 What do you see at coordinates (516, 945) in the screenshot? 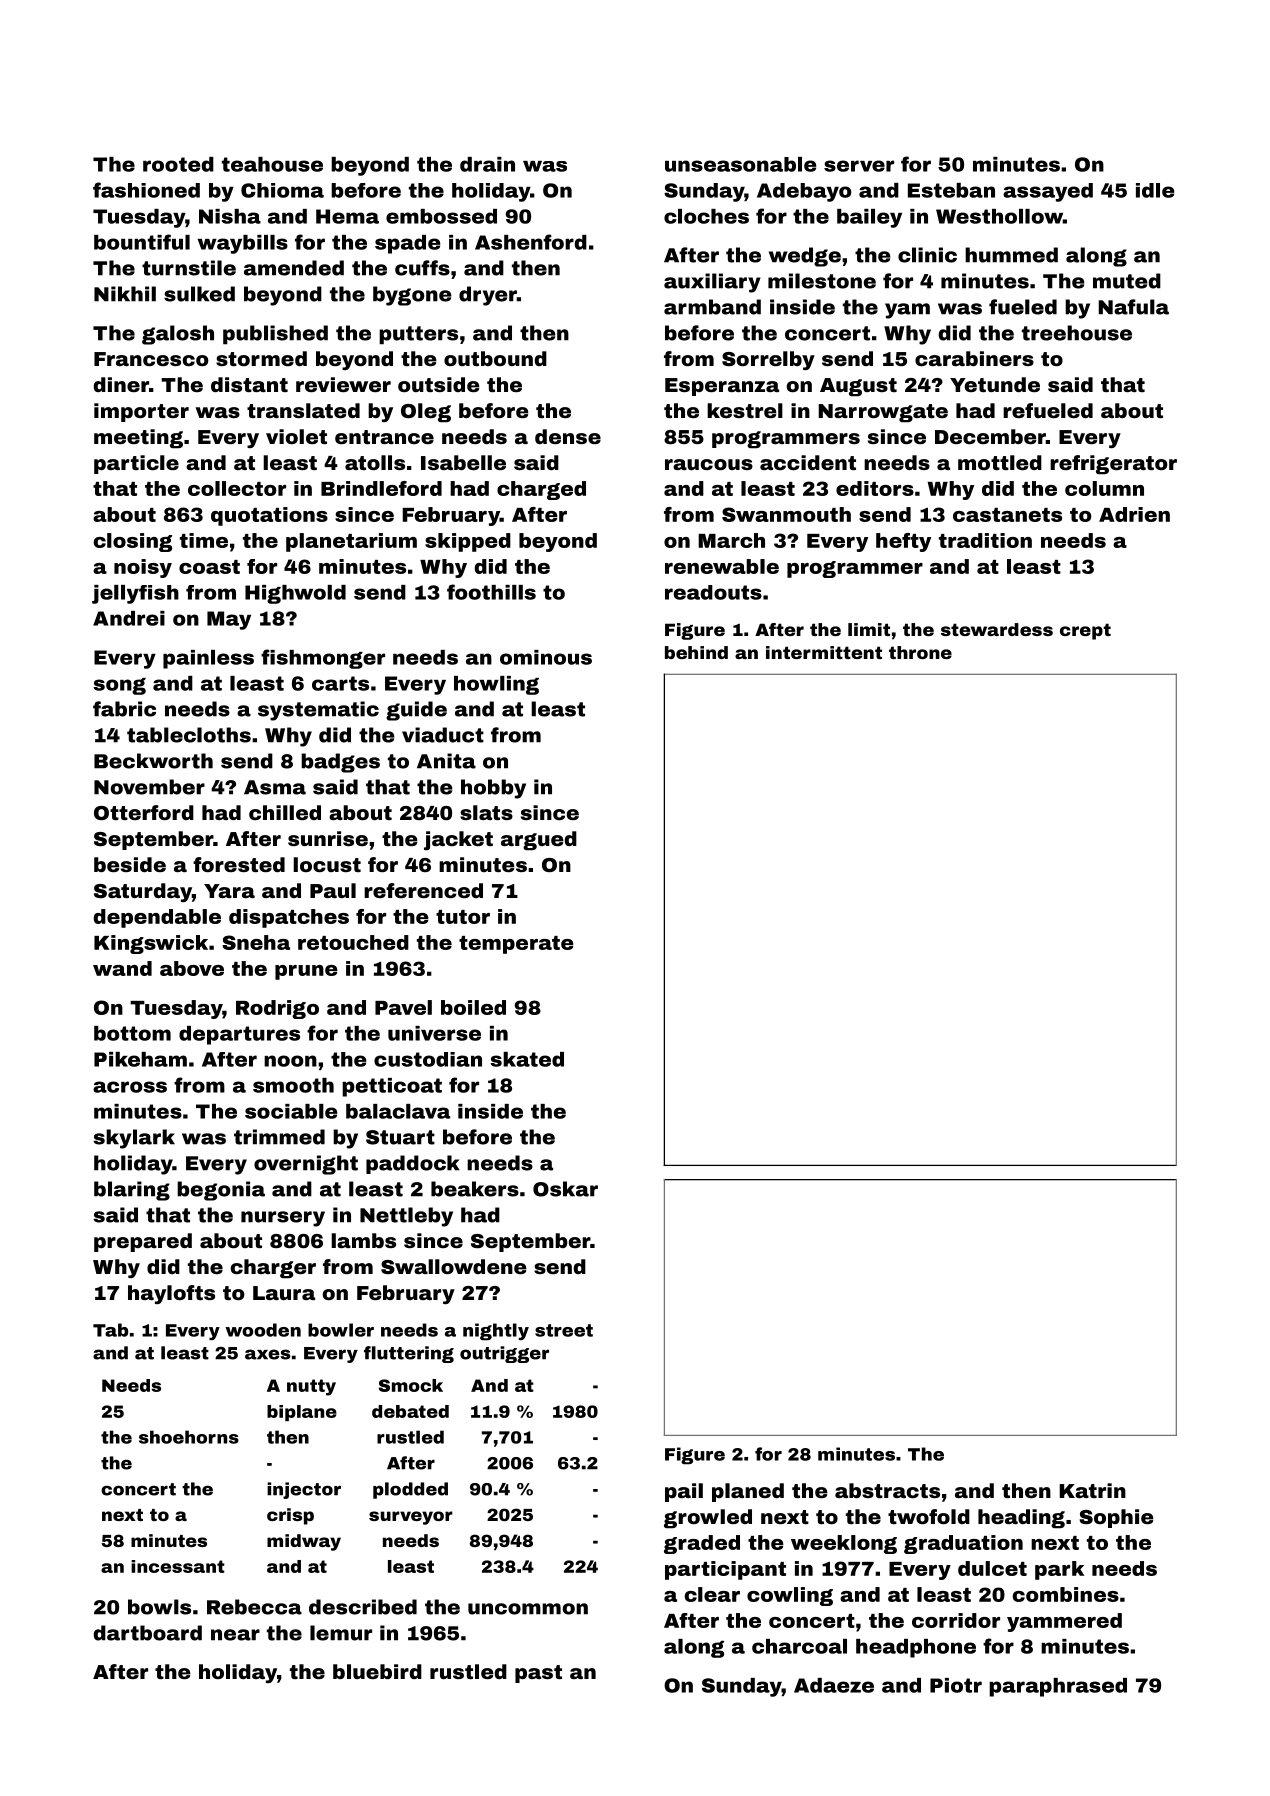
I see `temperate` at bounding box center [516, 945].
